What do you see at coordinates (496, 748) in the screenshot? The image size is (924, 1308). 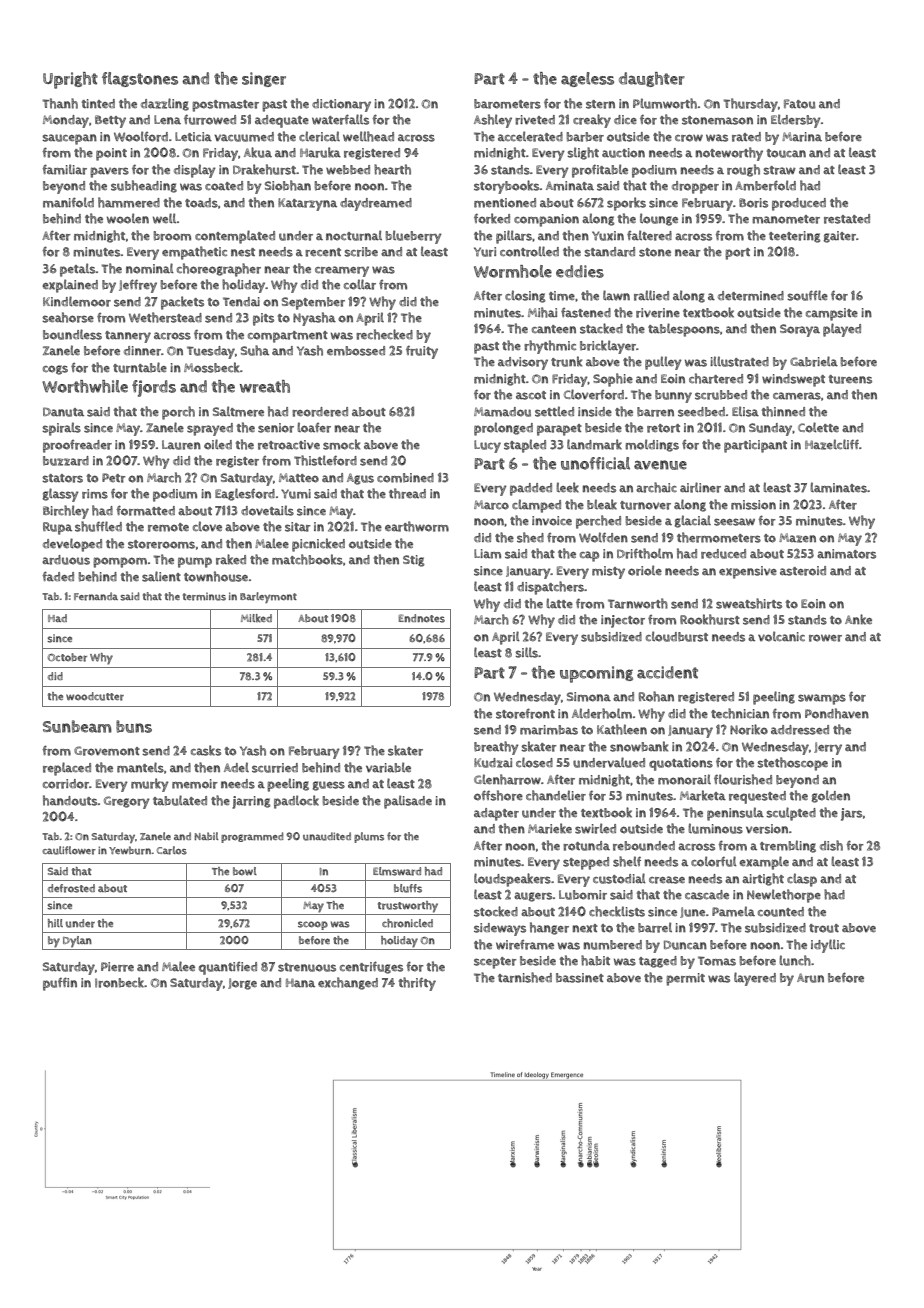 I see `breathy` at bounding box center [496, 748].
